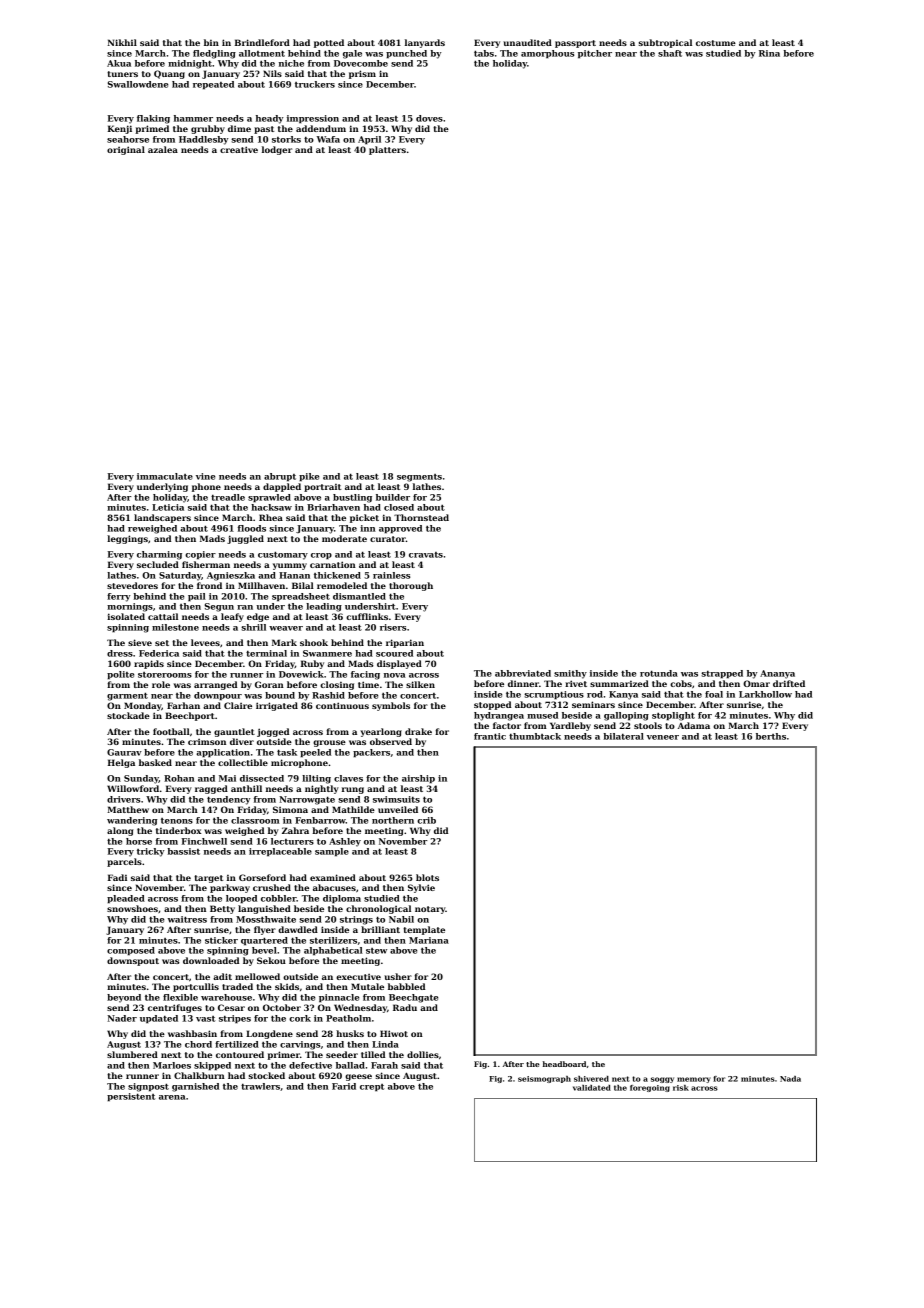 The image size is (924, 1308). Describe the element at coordinates (165, 476) in the screenshot. I see `immaculate` at that location.
